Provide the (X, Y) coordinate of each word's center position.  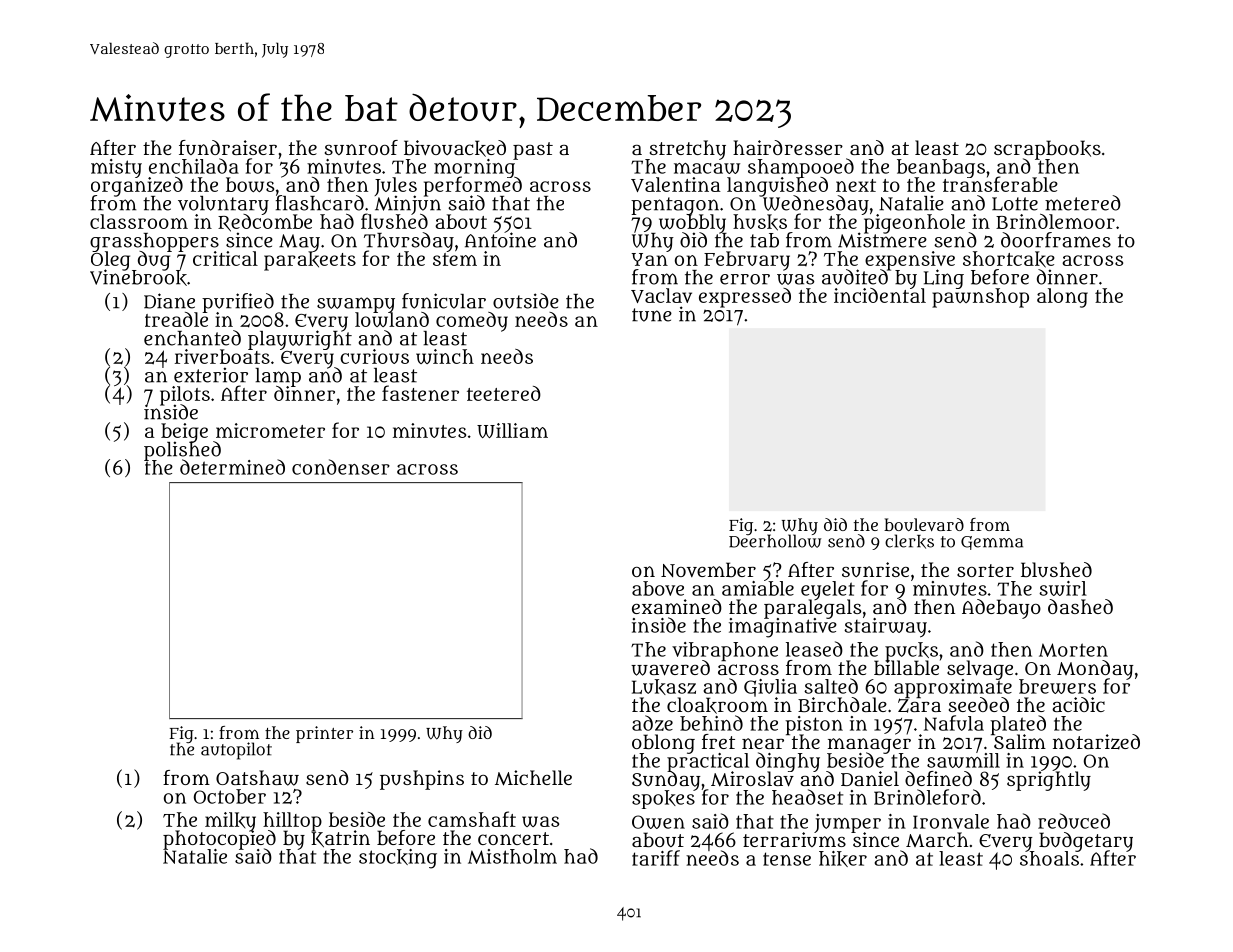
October (230, 796)
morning (476, 168)
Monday (1095, 669)
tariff (656, 858)
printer (324, 734)
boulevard (924, 524)
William (512, 430)
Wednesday (814, 205)
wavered (670, 668)
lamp (278, 377)
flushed (394, 221)
